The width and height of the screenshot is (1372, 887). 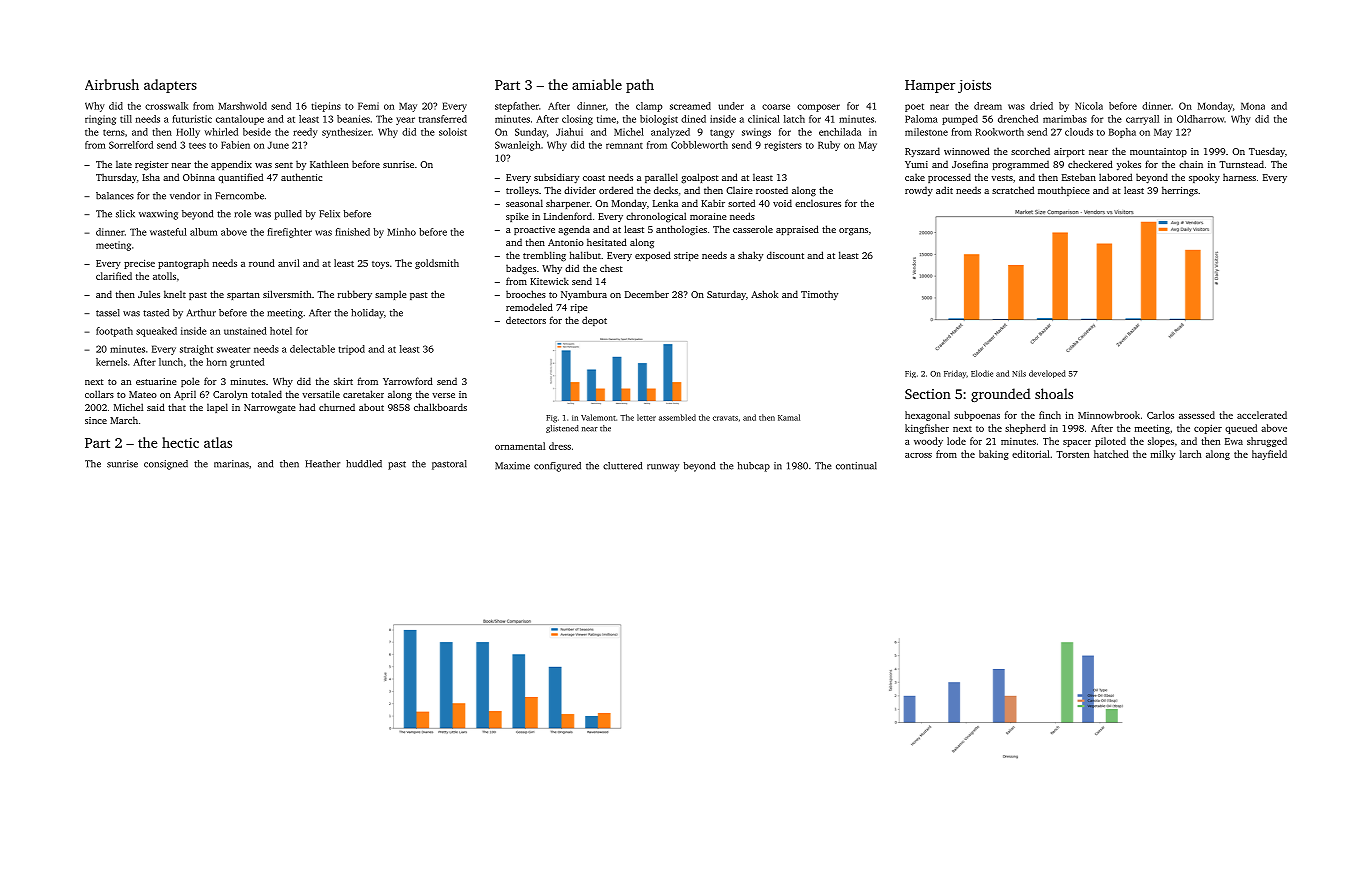 I want to click on tassel, so click(x=108, y=313).
